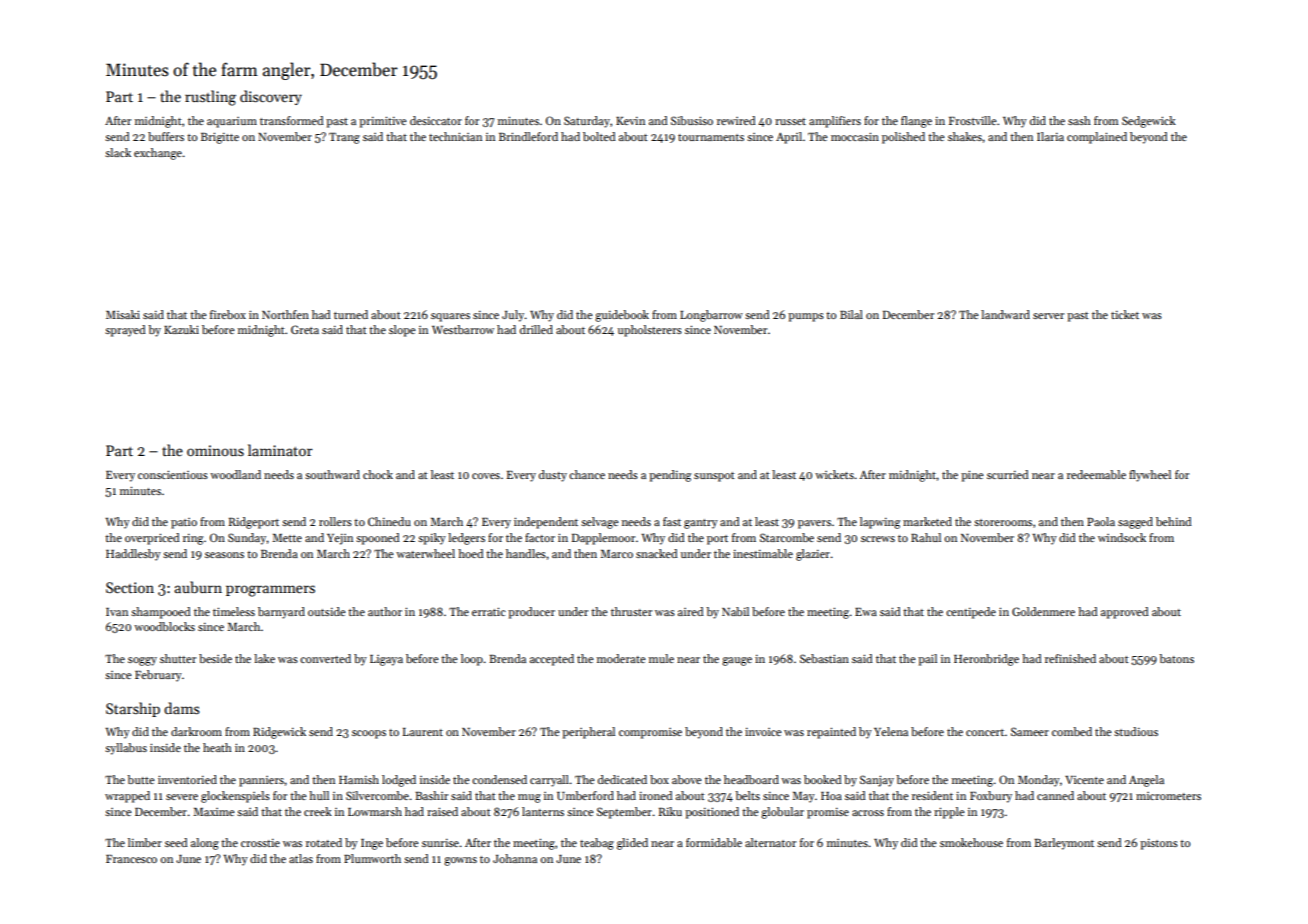  I want to click on pending, so click(670, 476).
